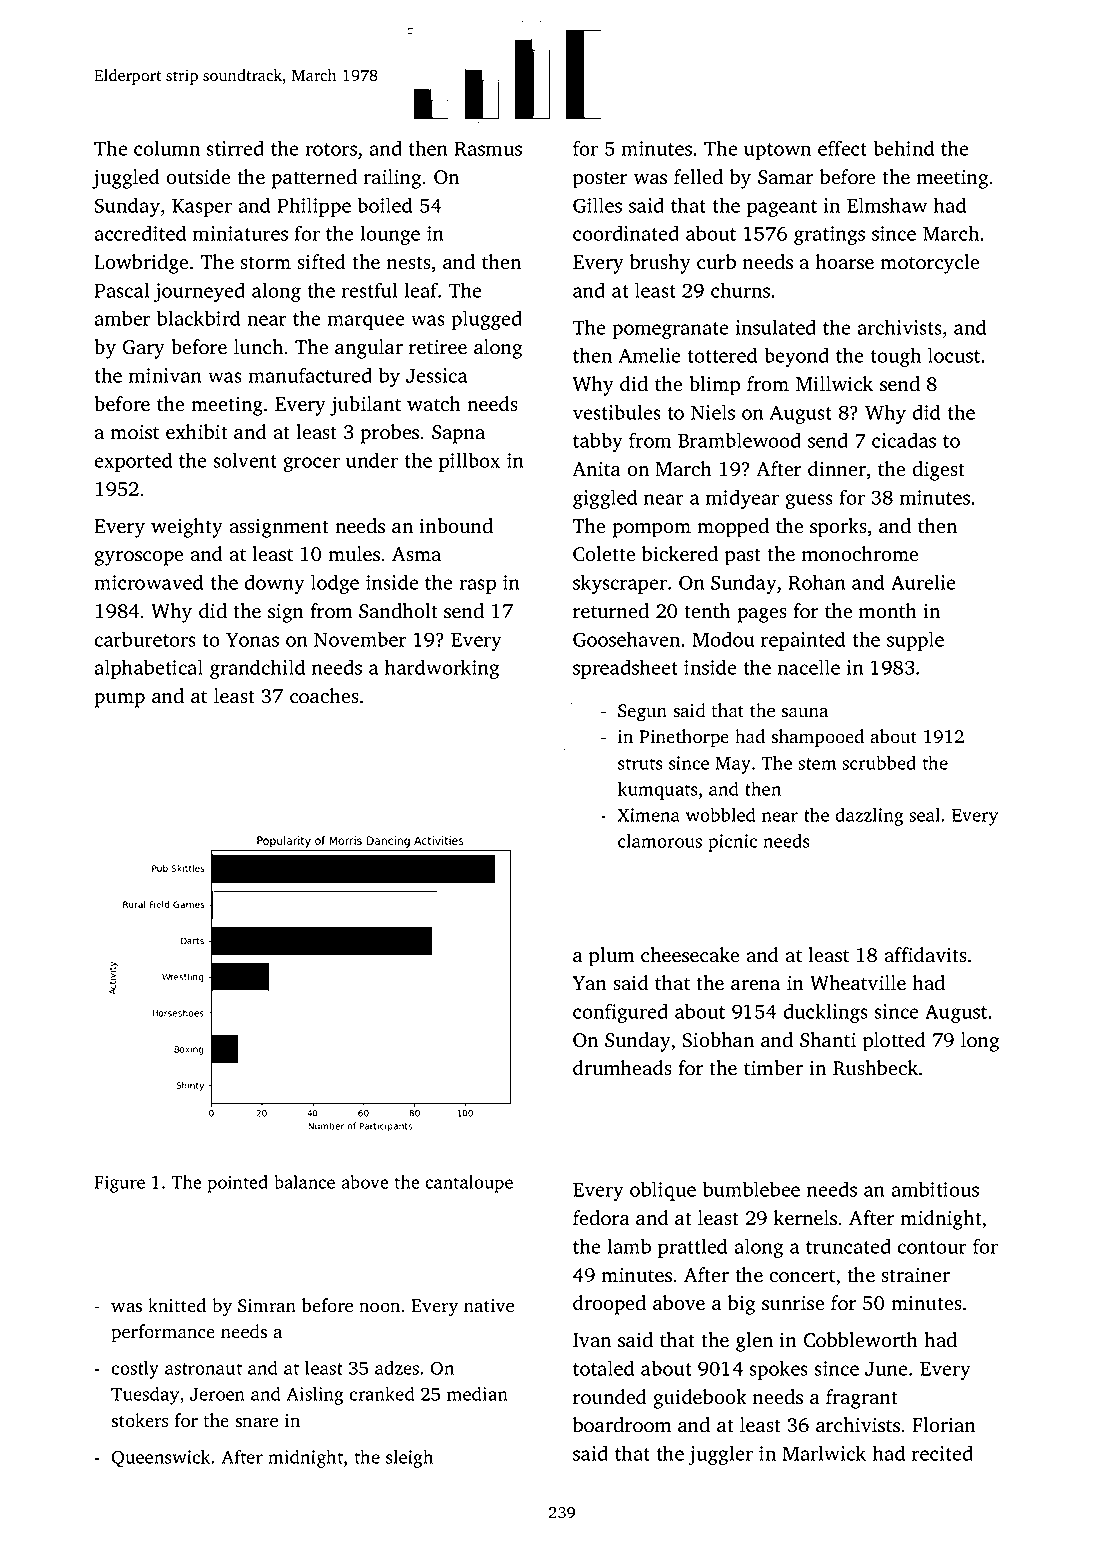 The width and height of the screenshot is (1097, 1551). Describe the element at coordinates (732, 843) in the screenshot. I see `picnic` at that location.
